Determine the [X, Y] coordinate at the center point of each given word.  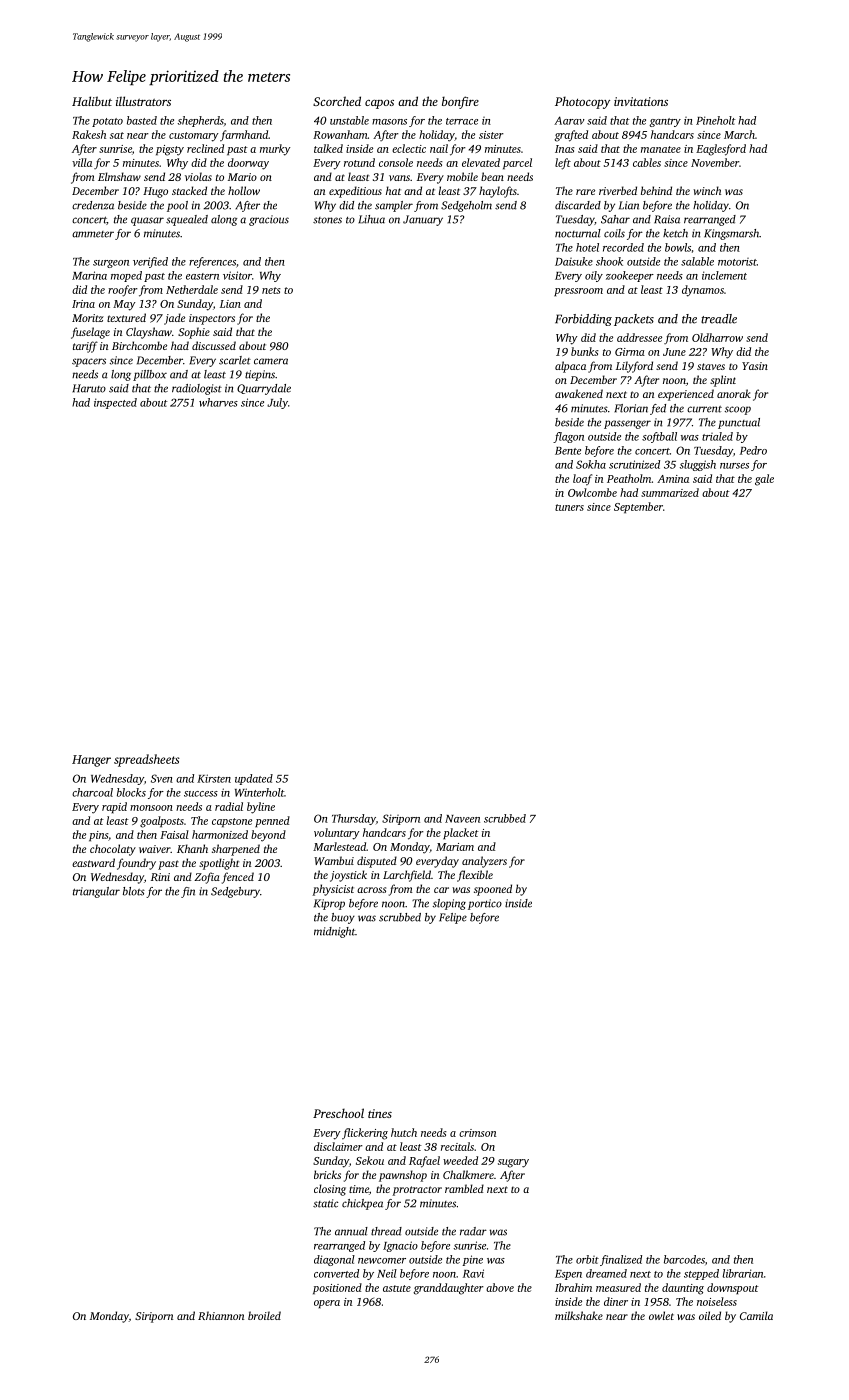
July [277, 403]
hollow [244, 190]
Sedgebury [235, 892]
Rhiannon [221, 1315]
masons [389, 122]
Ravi [473, 1273]
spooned [493, 890]
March [739, 134]
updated [254, 779]
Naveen [462, 819]
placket [461, 834]
